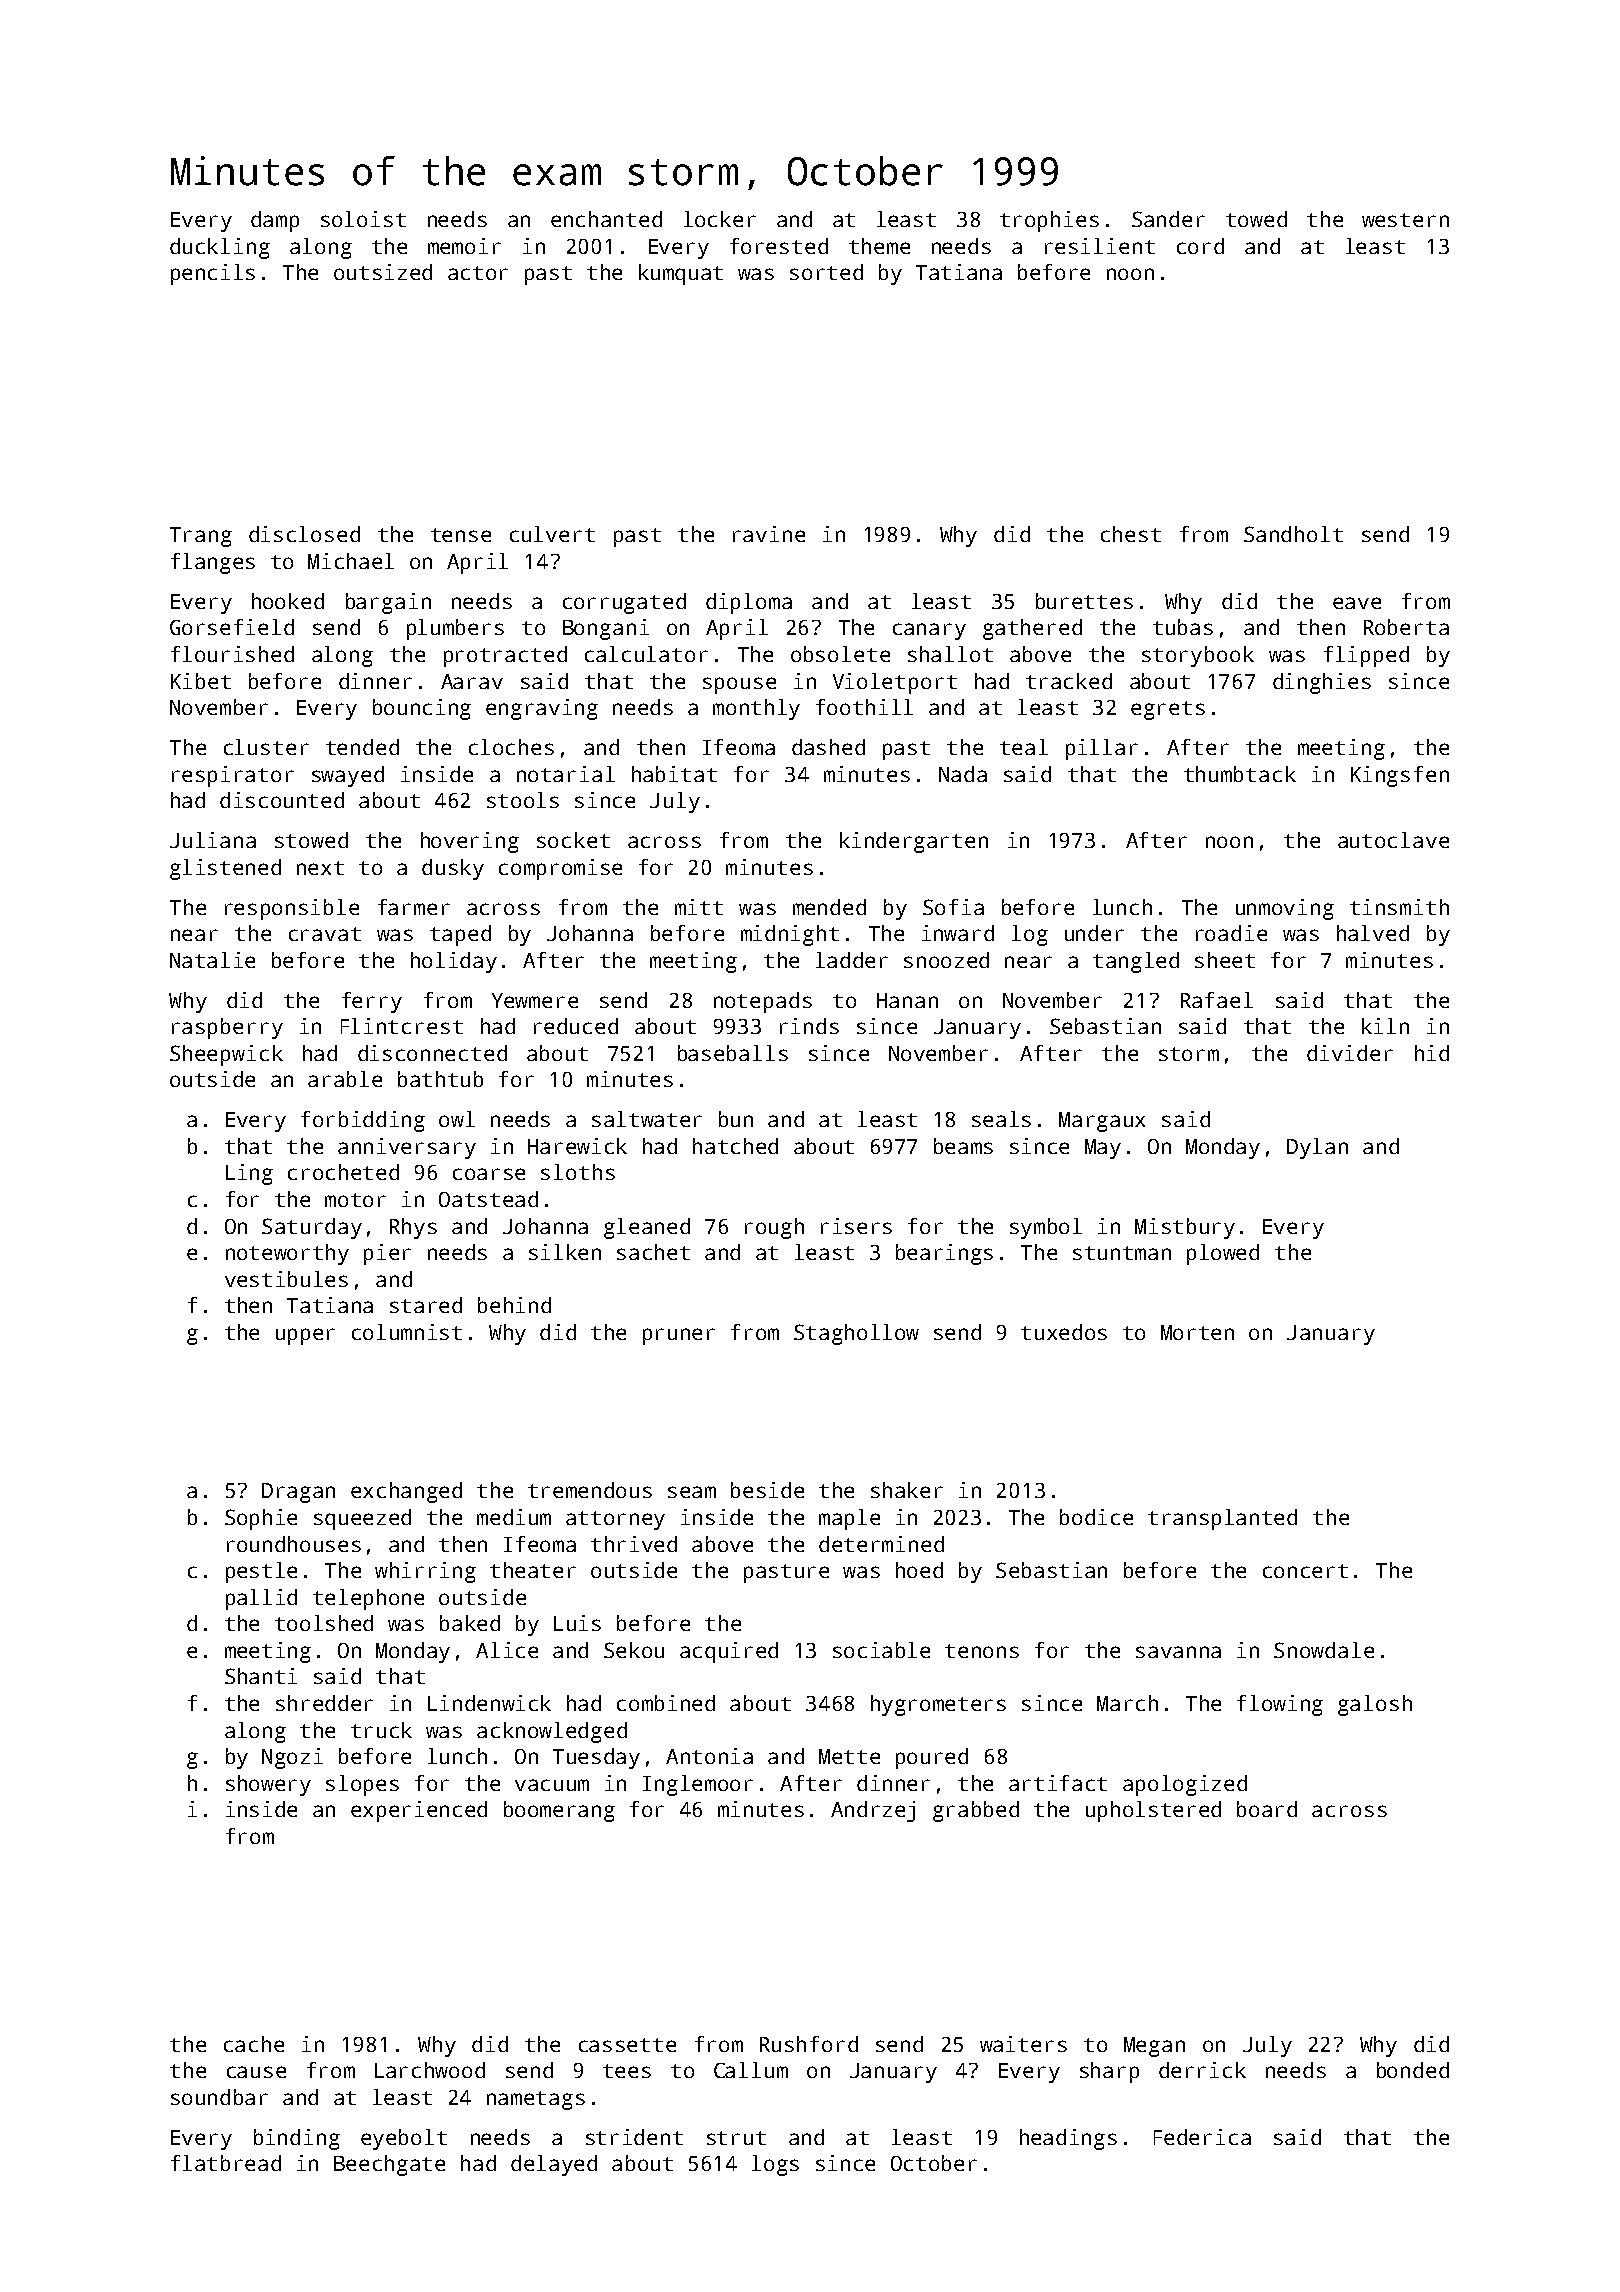 The width and height of the screenshot is (1620, 2292). What do you see at coordinates (464, 246) in the screenshot?
I see `memoir` at bounding box center [464, 246].
